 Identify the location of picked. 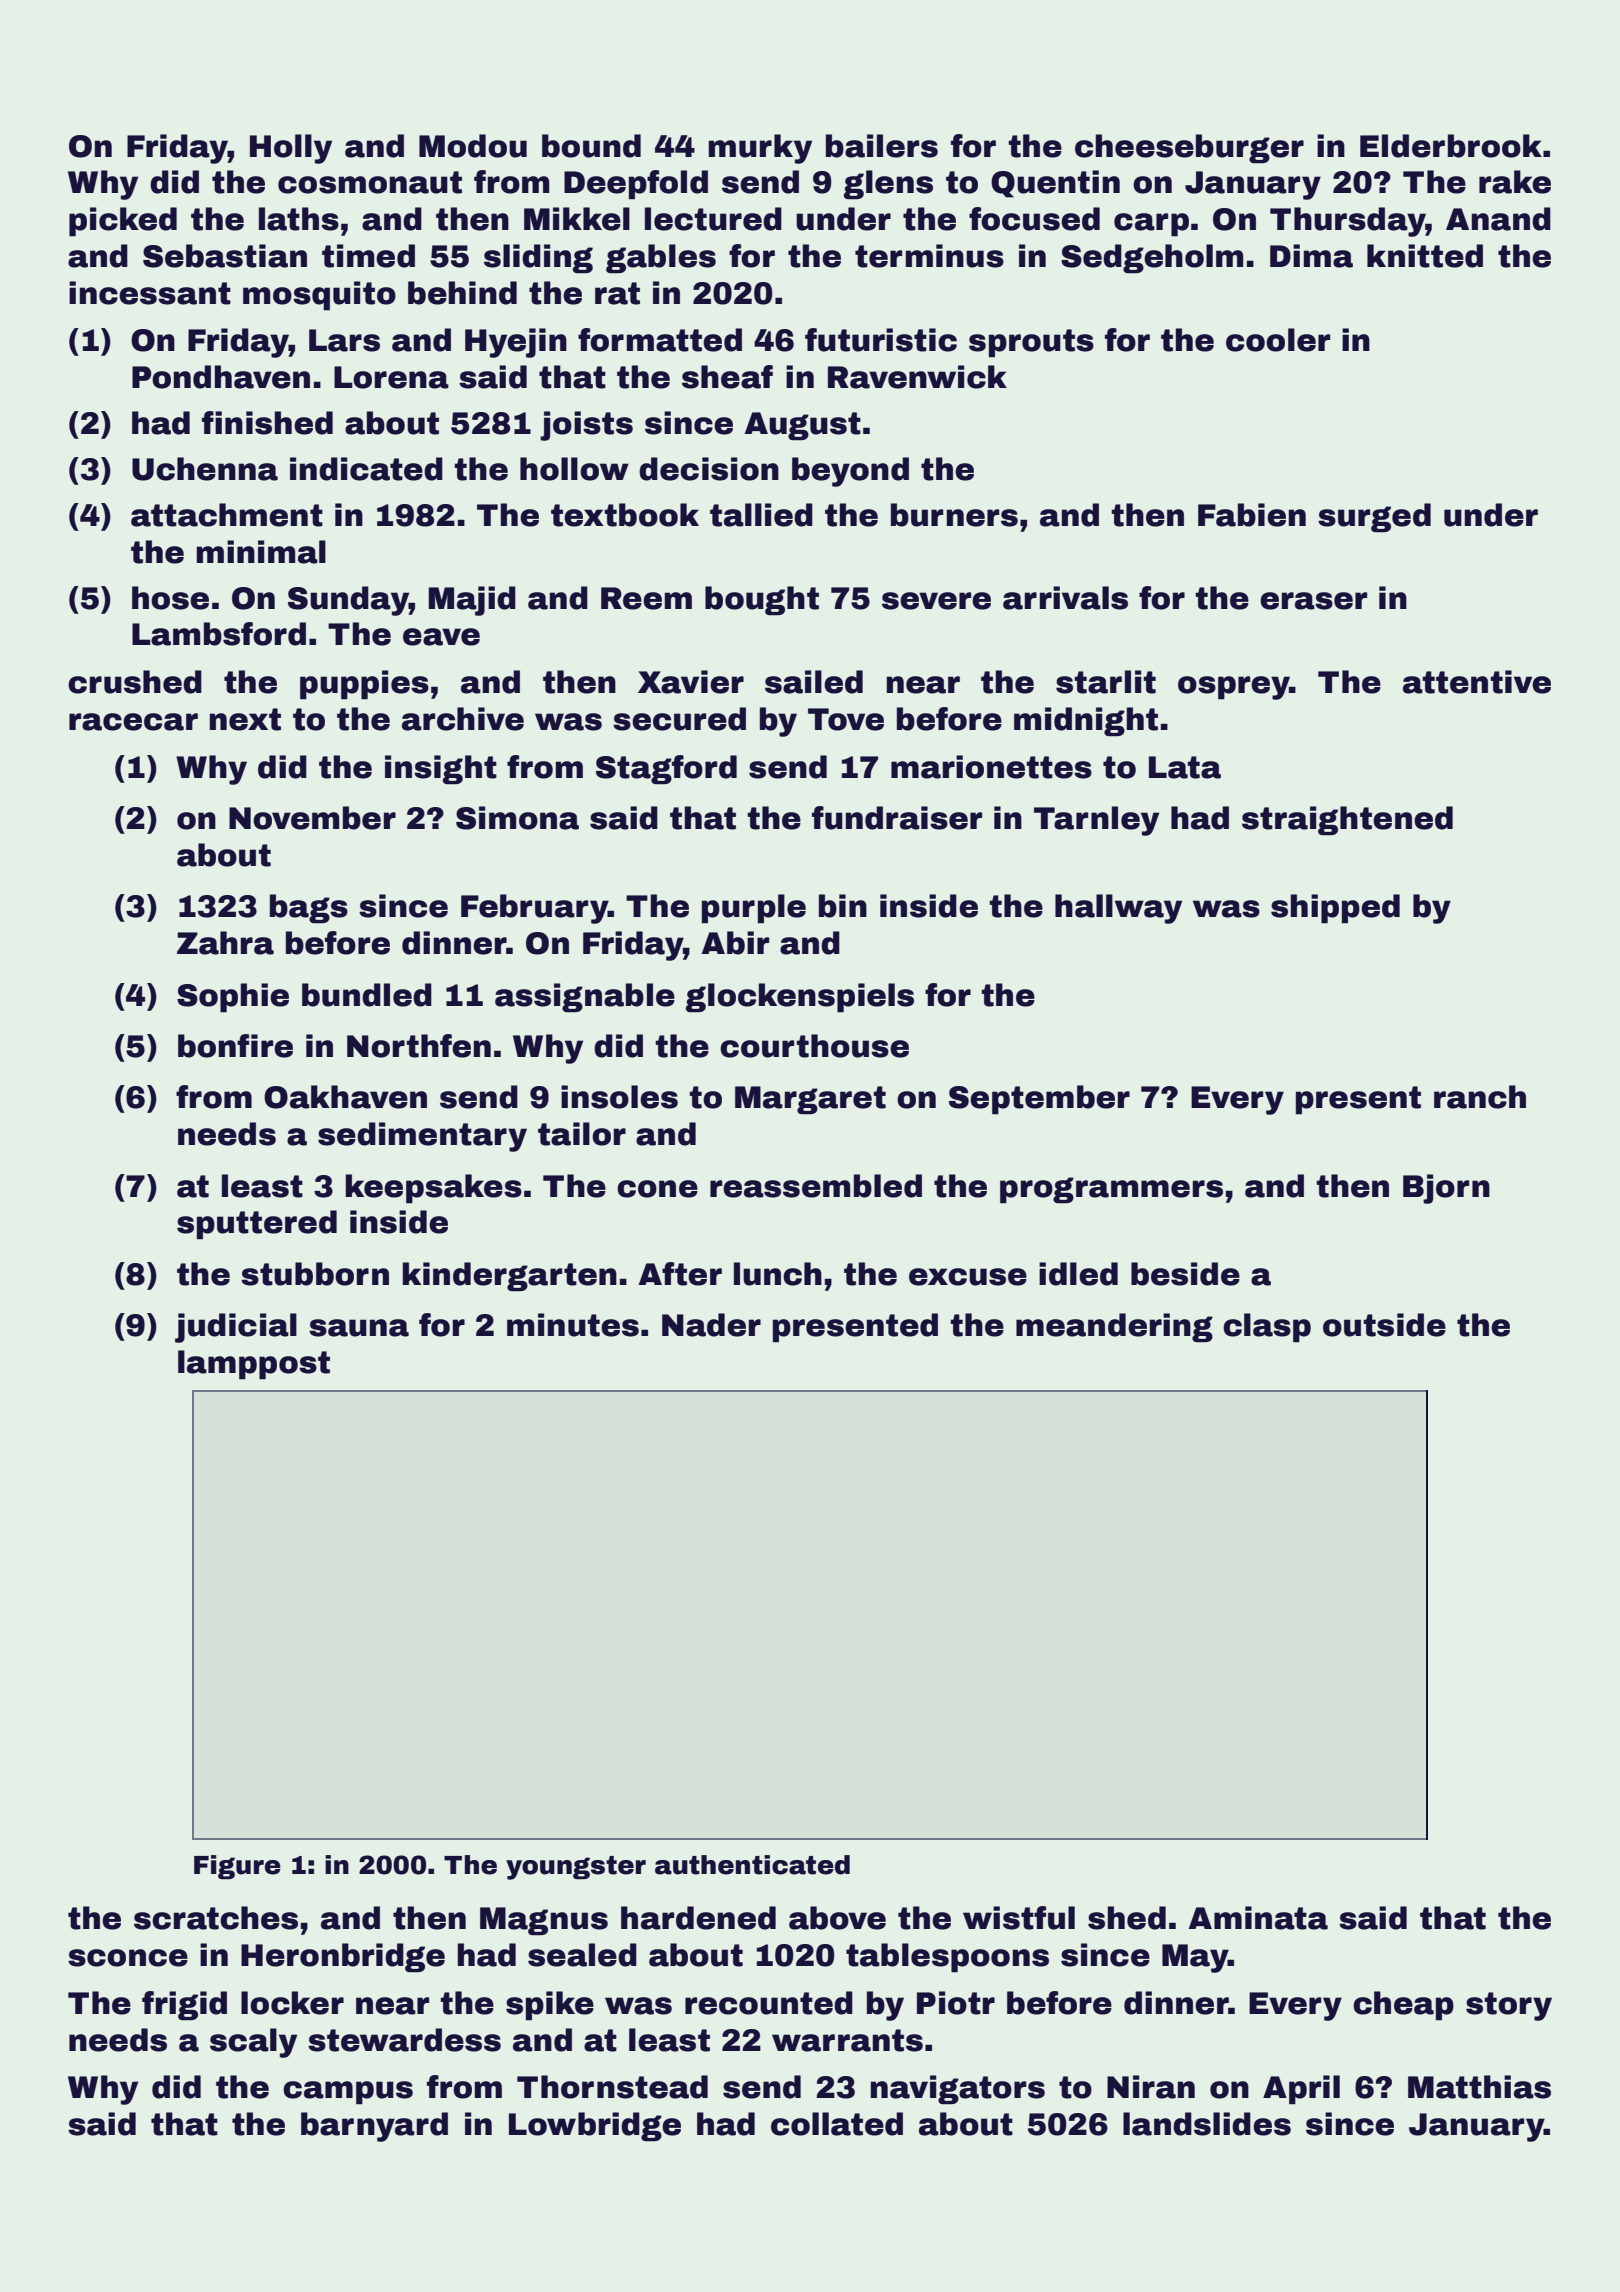
(123, 222).
